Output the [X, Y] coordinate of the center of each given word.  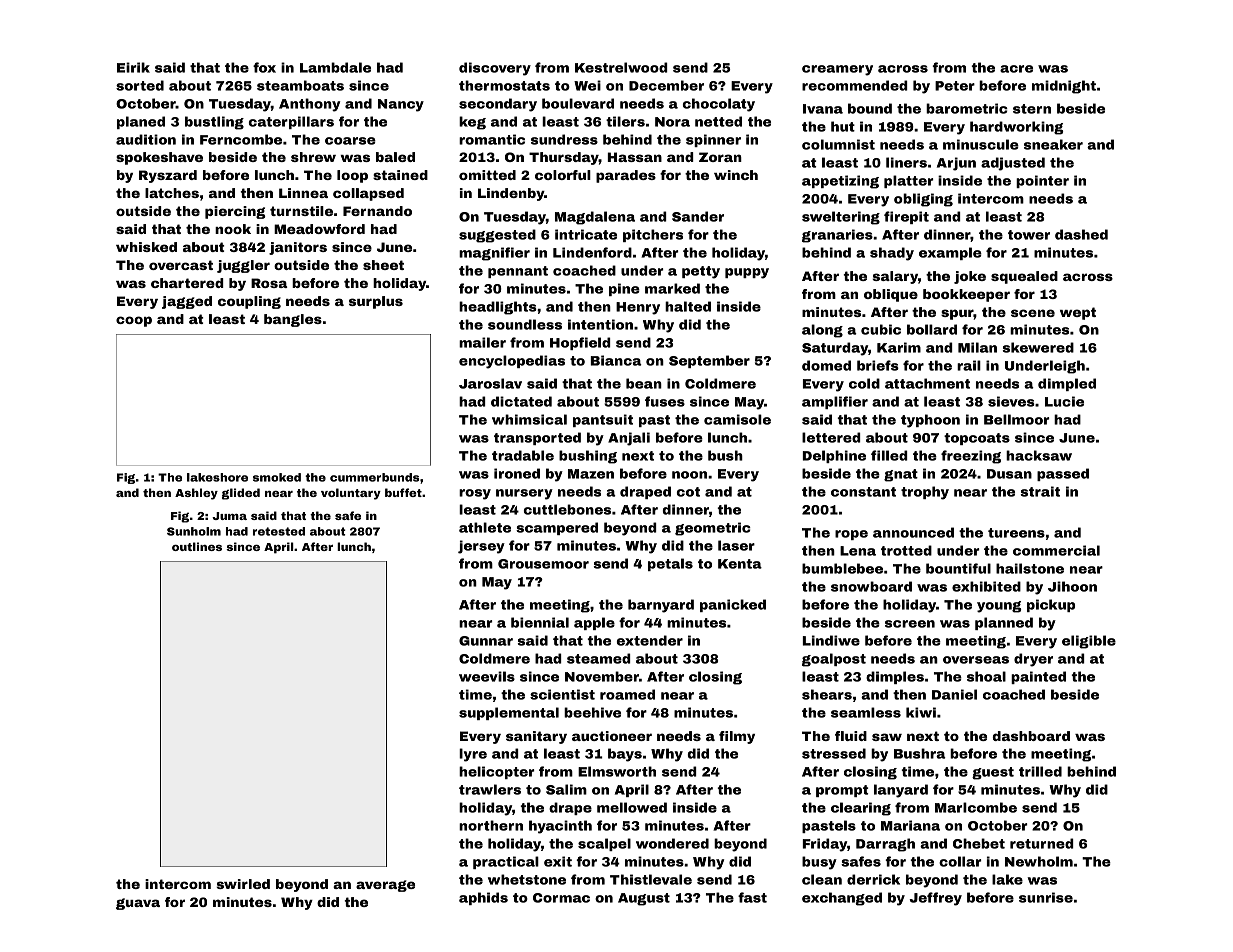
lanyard [901, 791]
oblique [891, 295]
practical [506, 862]
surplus [376, 302]
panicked [733, 605]
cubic [881, 329]
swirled [243, 884]
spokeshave [159, 158]
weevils [487, 676]
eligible [1089, 642]
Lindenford [592, 252]
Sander [698, 216]
